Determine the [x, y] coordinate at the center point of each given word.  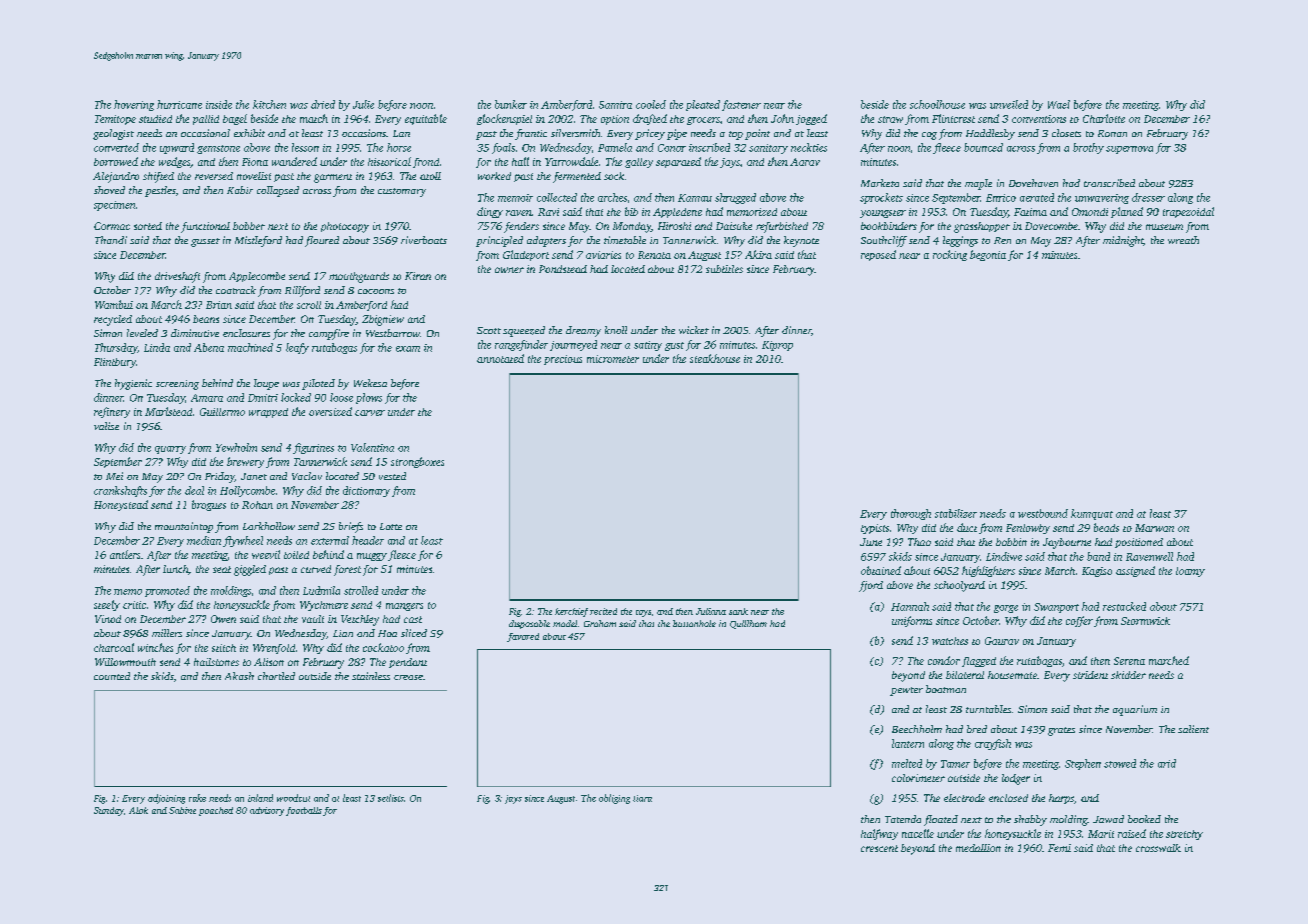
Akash [239, 676]
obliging [614, 799]
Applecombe [257, 277]
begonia [988, 255]
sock [614, 176]
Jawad [1108, 819]
